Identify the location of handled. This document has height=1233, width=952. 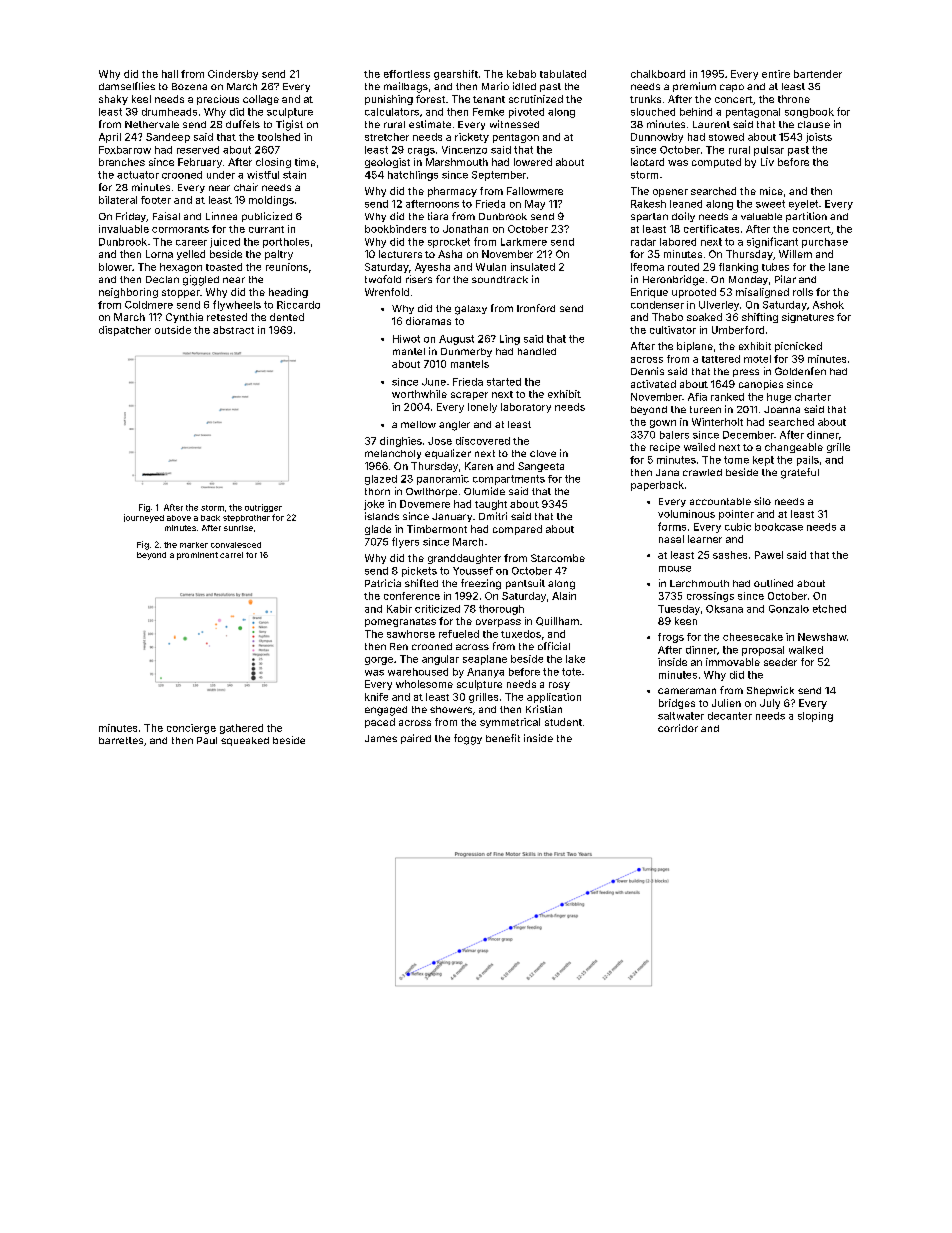
(537, 351).
